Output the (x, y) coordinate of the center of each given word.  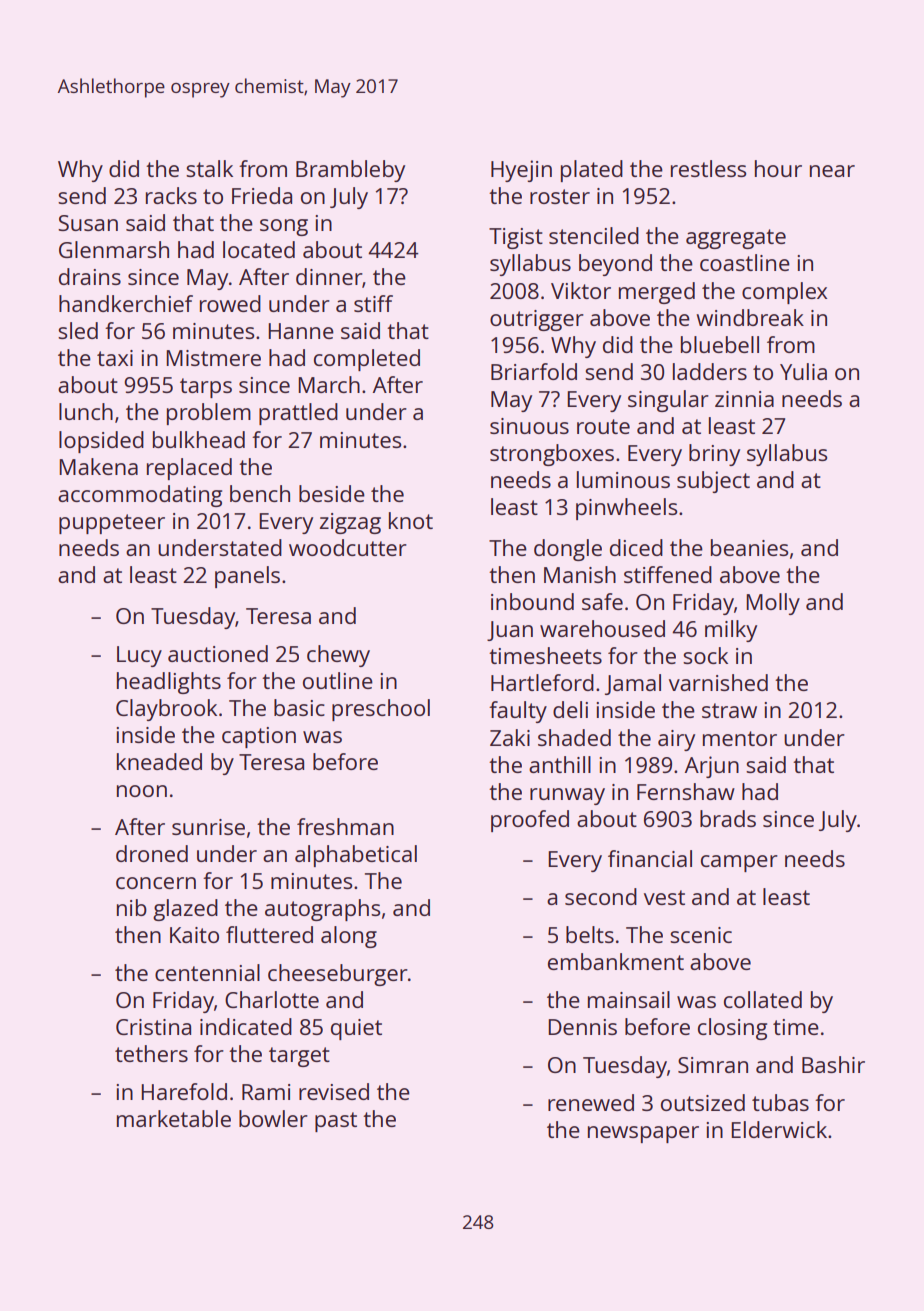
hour (778, 168)
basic (299, 707)
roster (560, 196)
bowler (273, 1118)
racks (171, 195)
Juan (510, 631)
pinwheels (626, 509)
